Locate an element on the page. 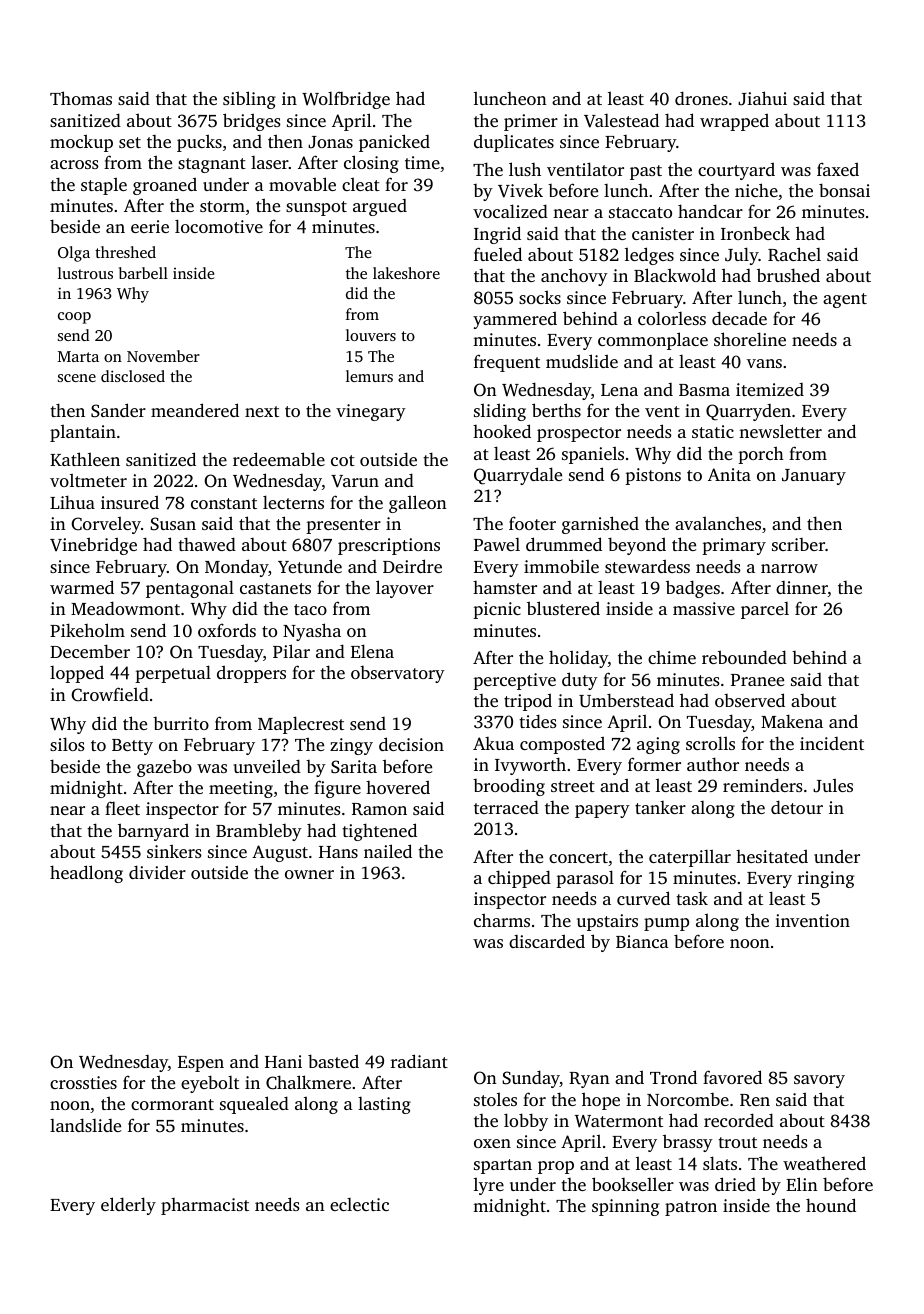 This document has width=924, height=1314. Crowfield is located at coordinates (110, 694).
